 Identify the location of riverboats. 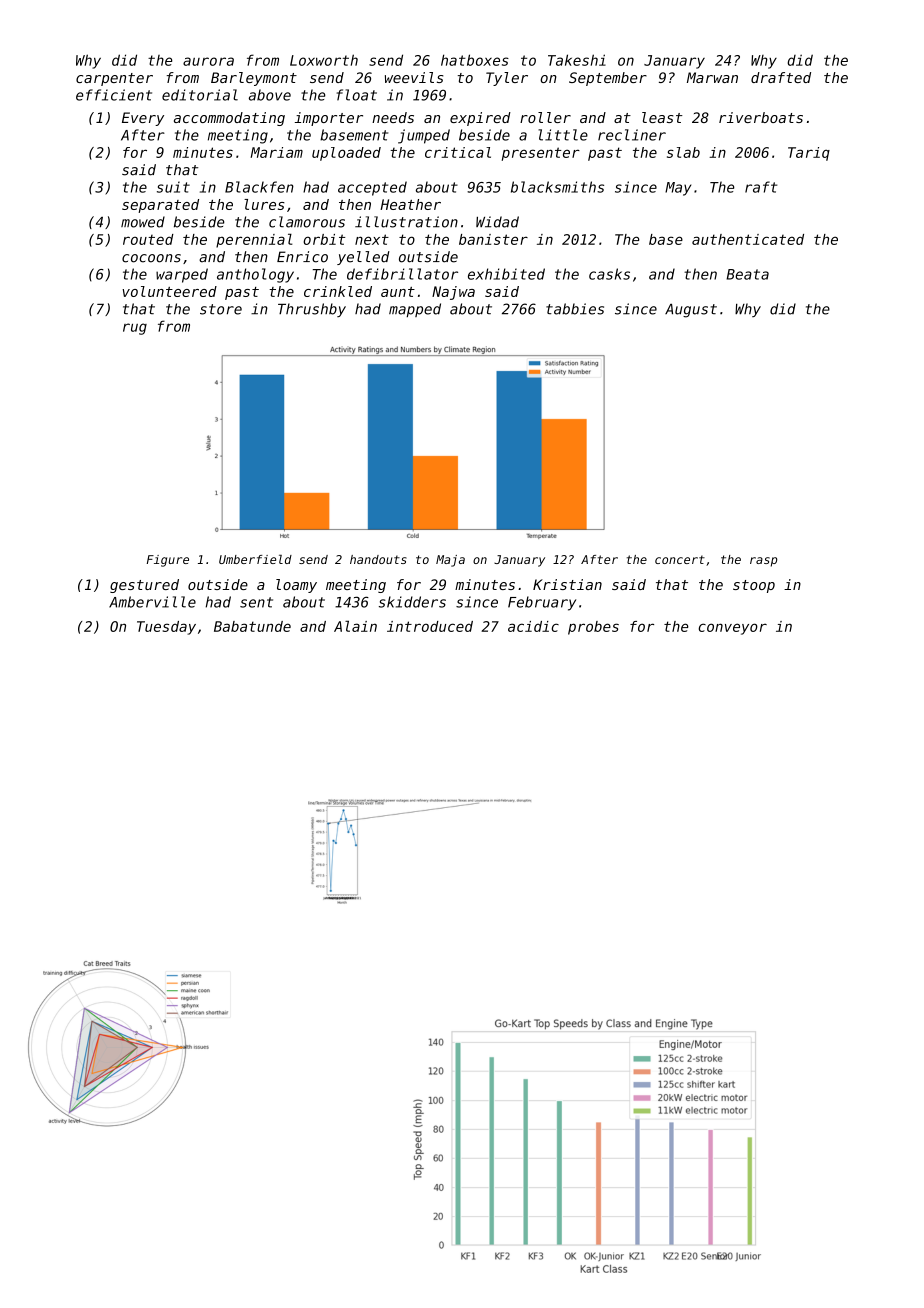
(761, 117).
